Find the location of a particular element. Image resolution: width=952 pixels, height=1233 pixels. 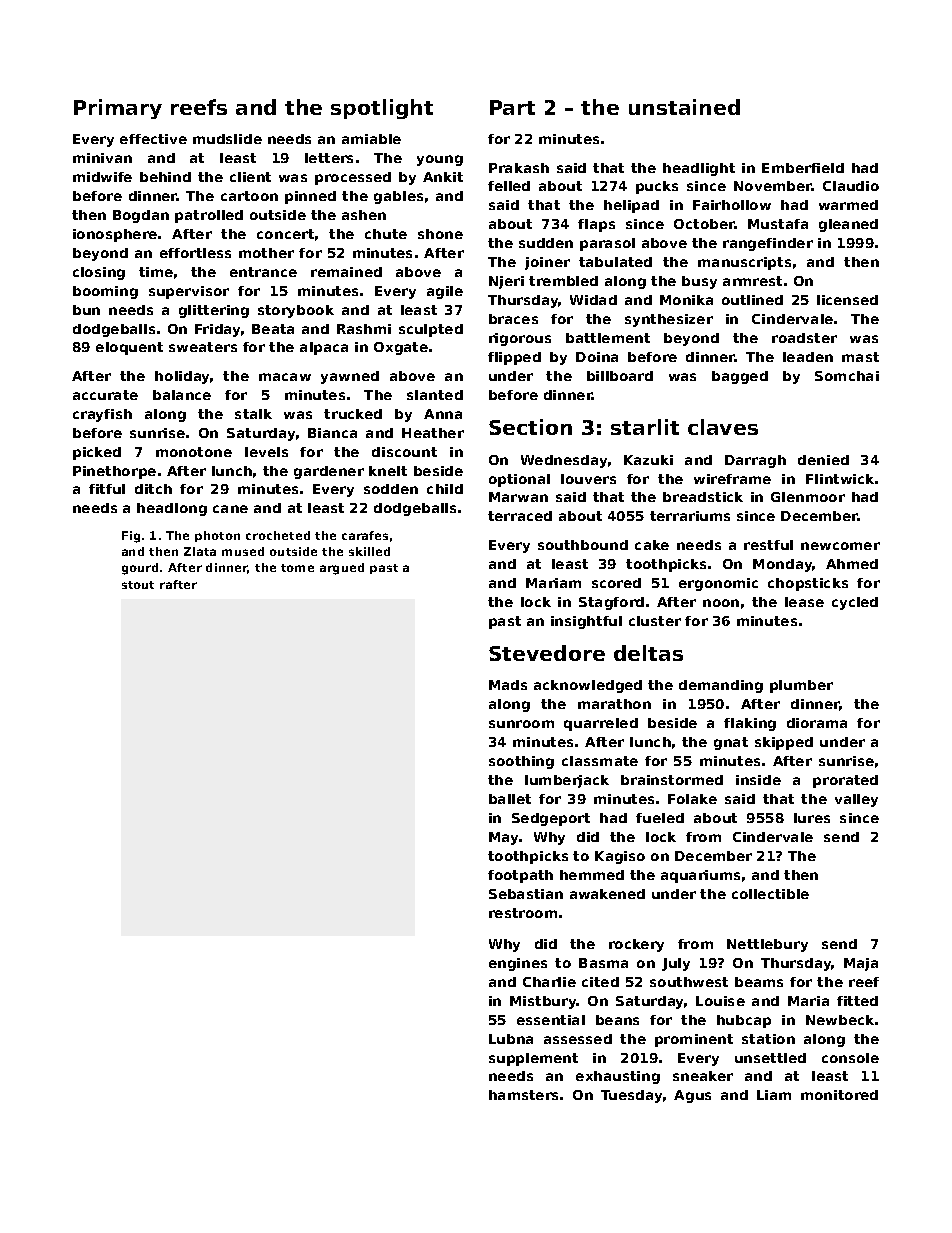

claves is located at coordinates (723, 427).
